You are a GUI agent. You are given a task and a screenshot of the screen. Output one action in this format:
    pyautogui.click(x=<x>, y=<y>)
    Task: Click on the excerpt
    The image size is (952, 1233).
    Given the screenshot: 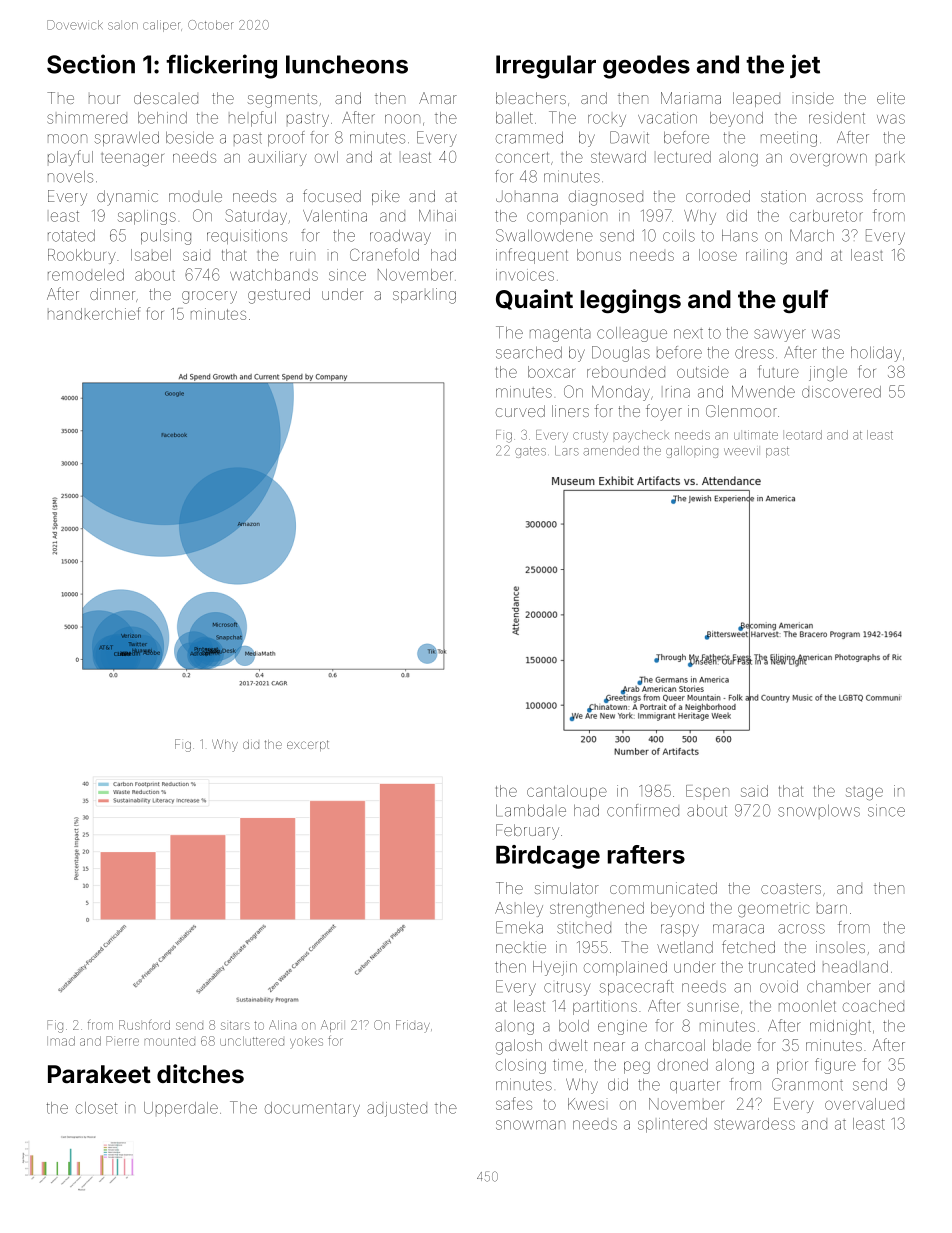 What is the action you would take?
    pyautogui.click(x=308, y=745)
